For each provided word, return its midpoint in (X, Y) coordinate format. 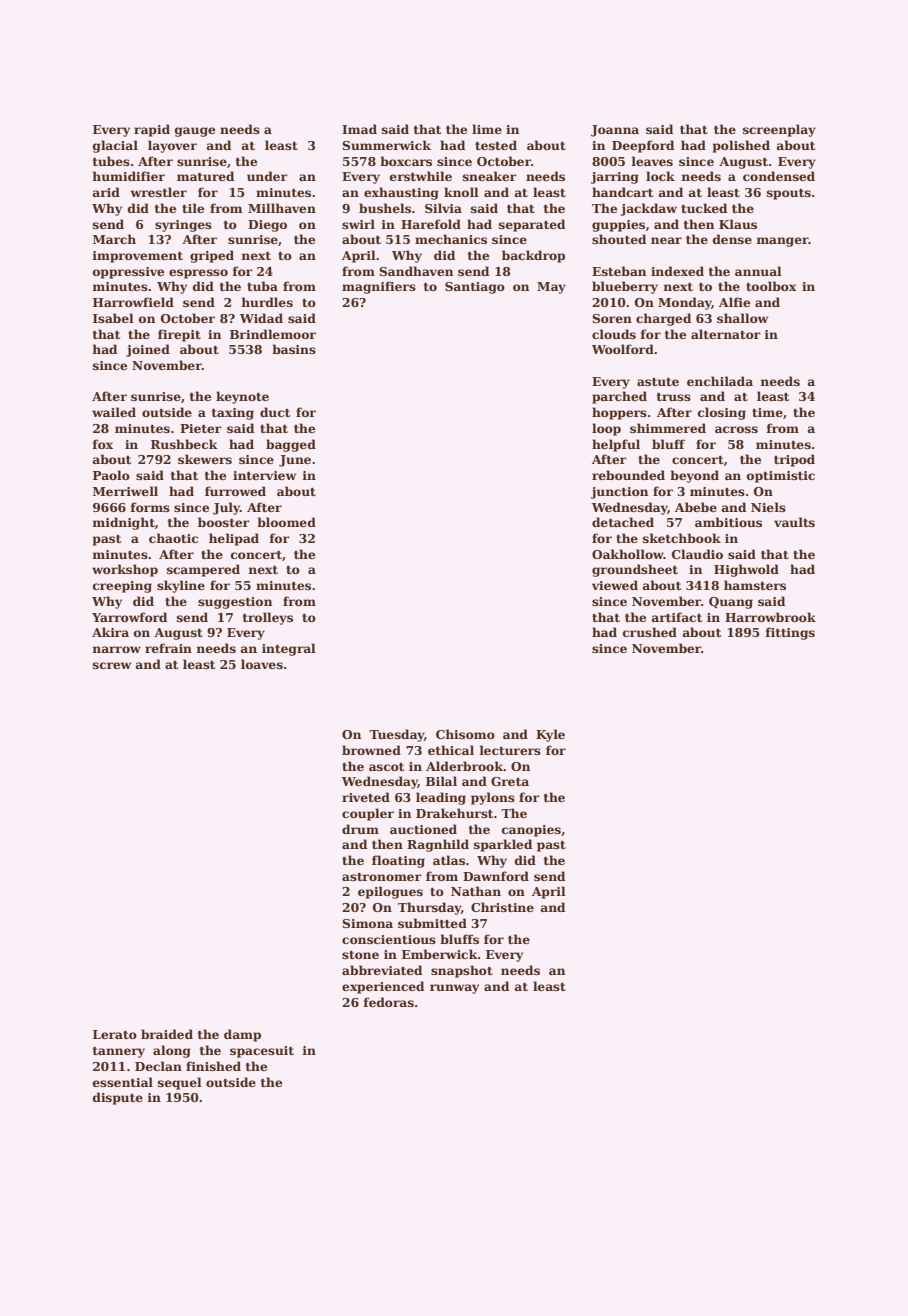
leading (441, 798)
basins (294, 349)
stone (360, 955)
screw (112, 665)
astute (658, 382)
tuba (262, 286)
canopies (531, 831)
